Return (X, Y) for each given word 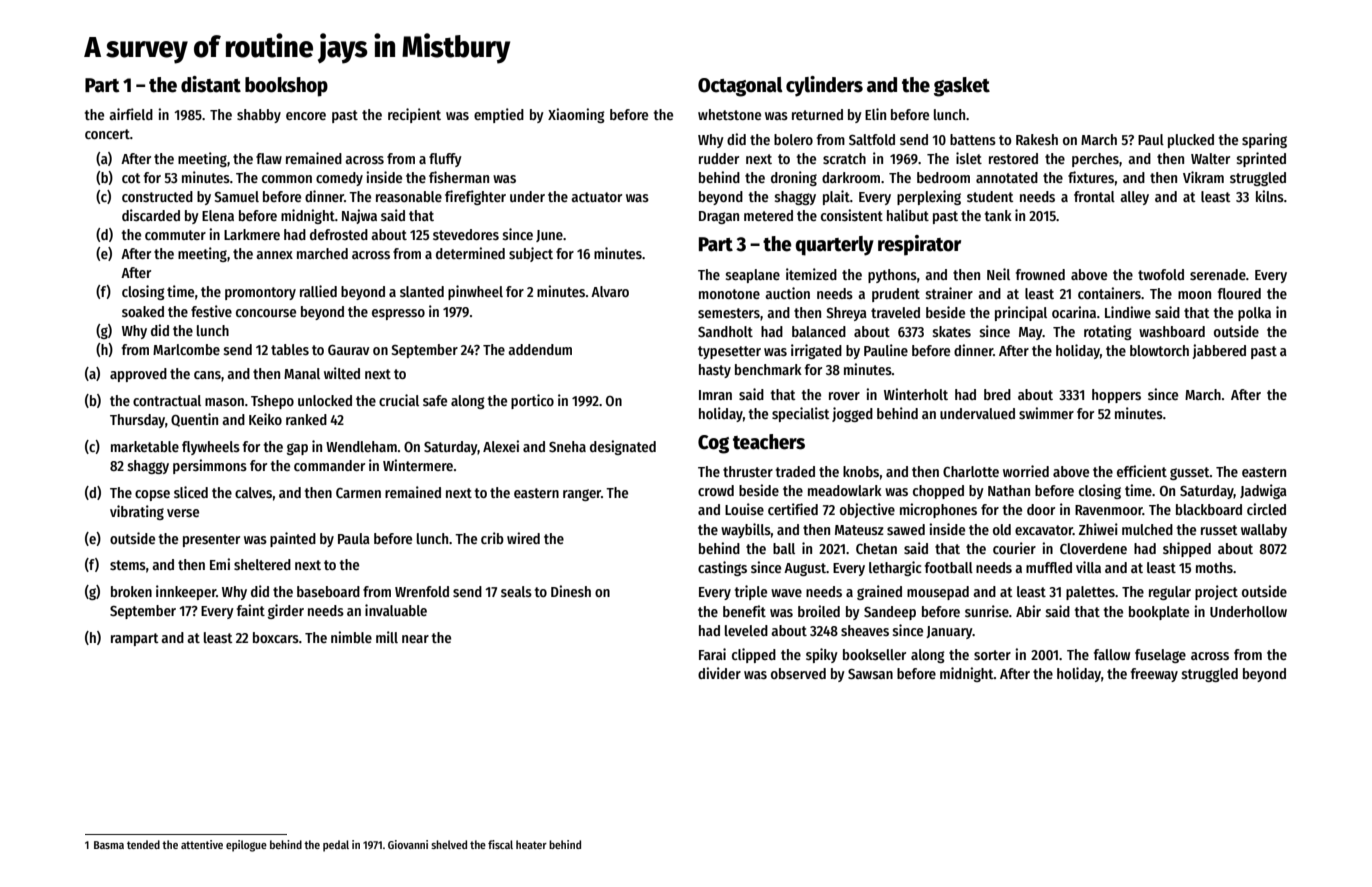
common (287, 179)
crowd (716, 490)
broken (131, 591)
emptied (499, 115)
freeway (1154, 675)
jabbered (1219, 351)
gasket (962, 87)
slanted (422, 291)
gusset (1190, 473)
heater (531, 844)
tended (143, 844)
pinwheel (475, 292)
